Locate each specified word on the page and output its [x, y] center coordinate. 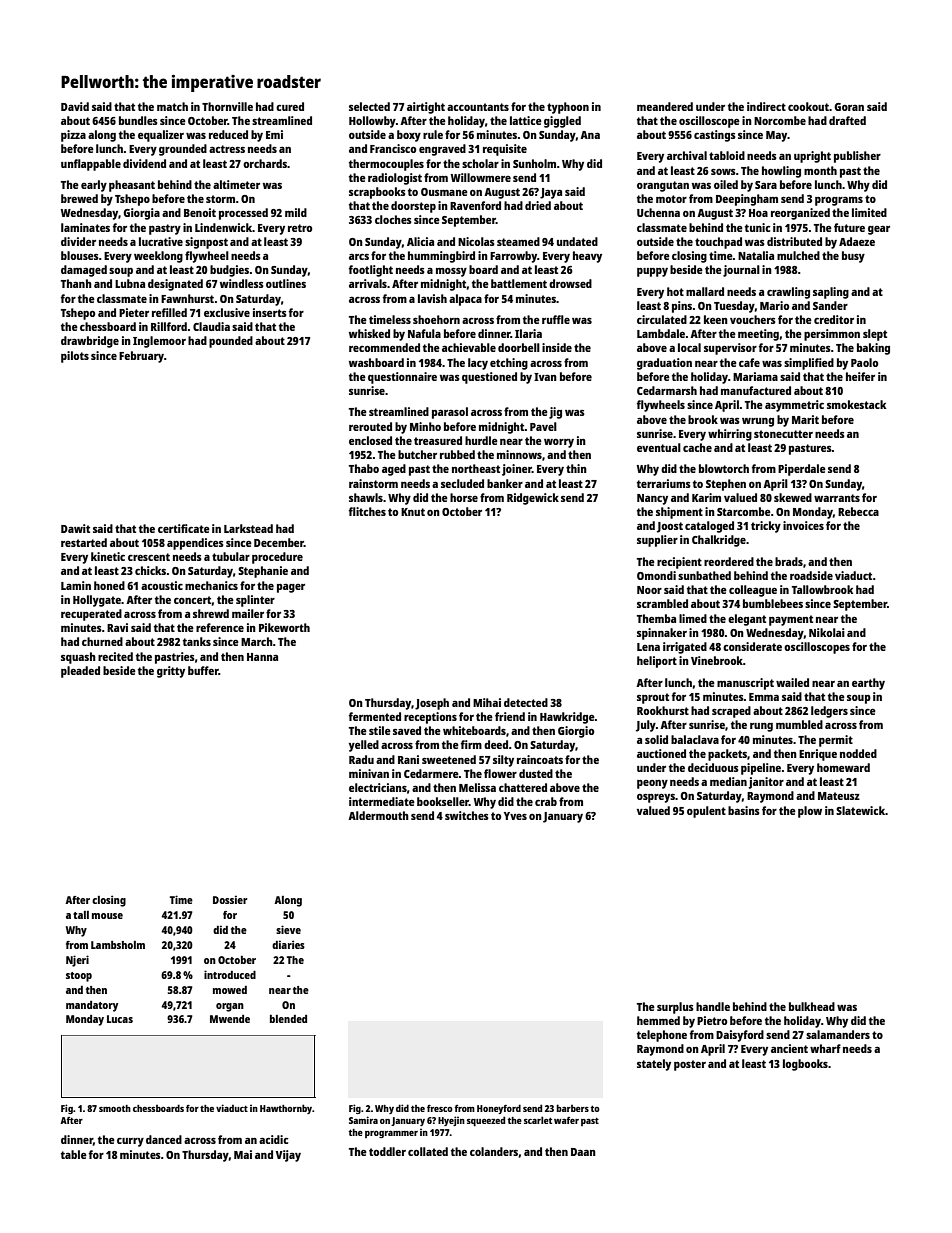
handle [713, 1006]
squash [78, 658]
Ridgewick [533, 499]
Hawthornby [286, 1109]
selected [369, 106]
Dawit [75, 528]
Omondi [656, 575]
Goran [849, 107]
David [75, 106]
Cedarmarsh [667, 390]
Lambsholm [118, 945]
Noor [649, 590]
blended [288, 1019]
